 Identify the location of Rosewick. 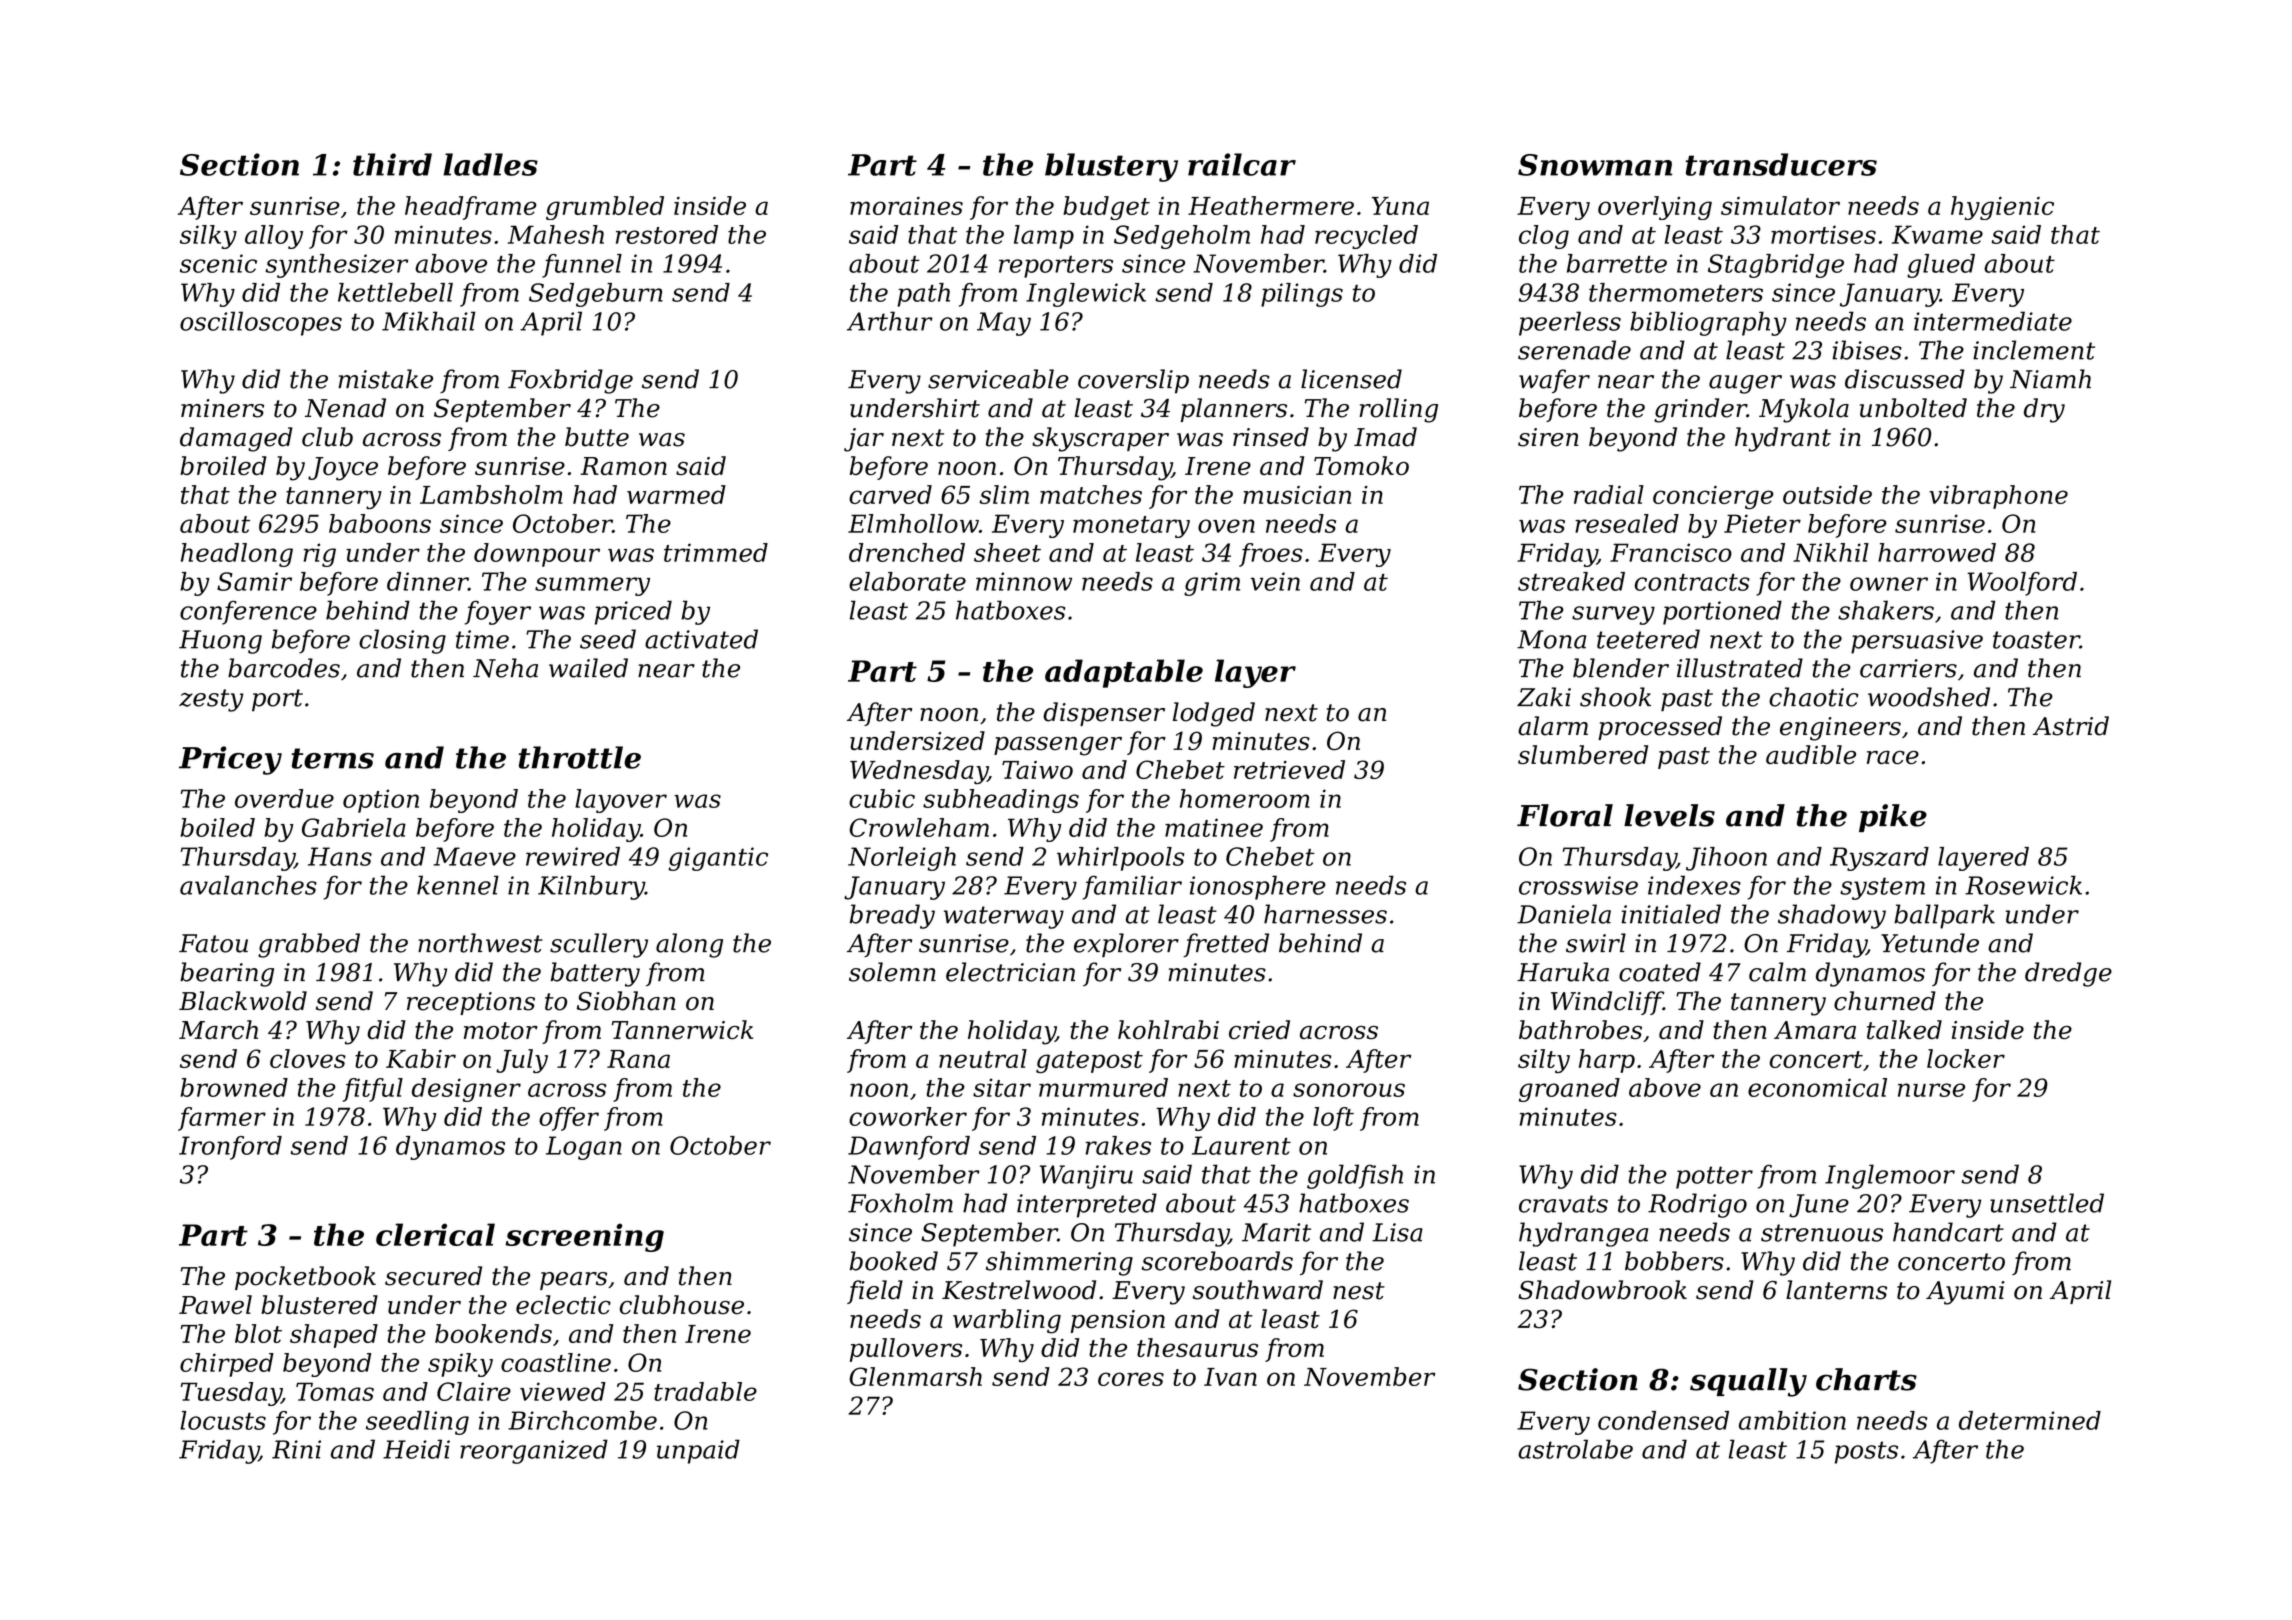
(2023, 885).
